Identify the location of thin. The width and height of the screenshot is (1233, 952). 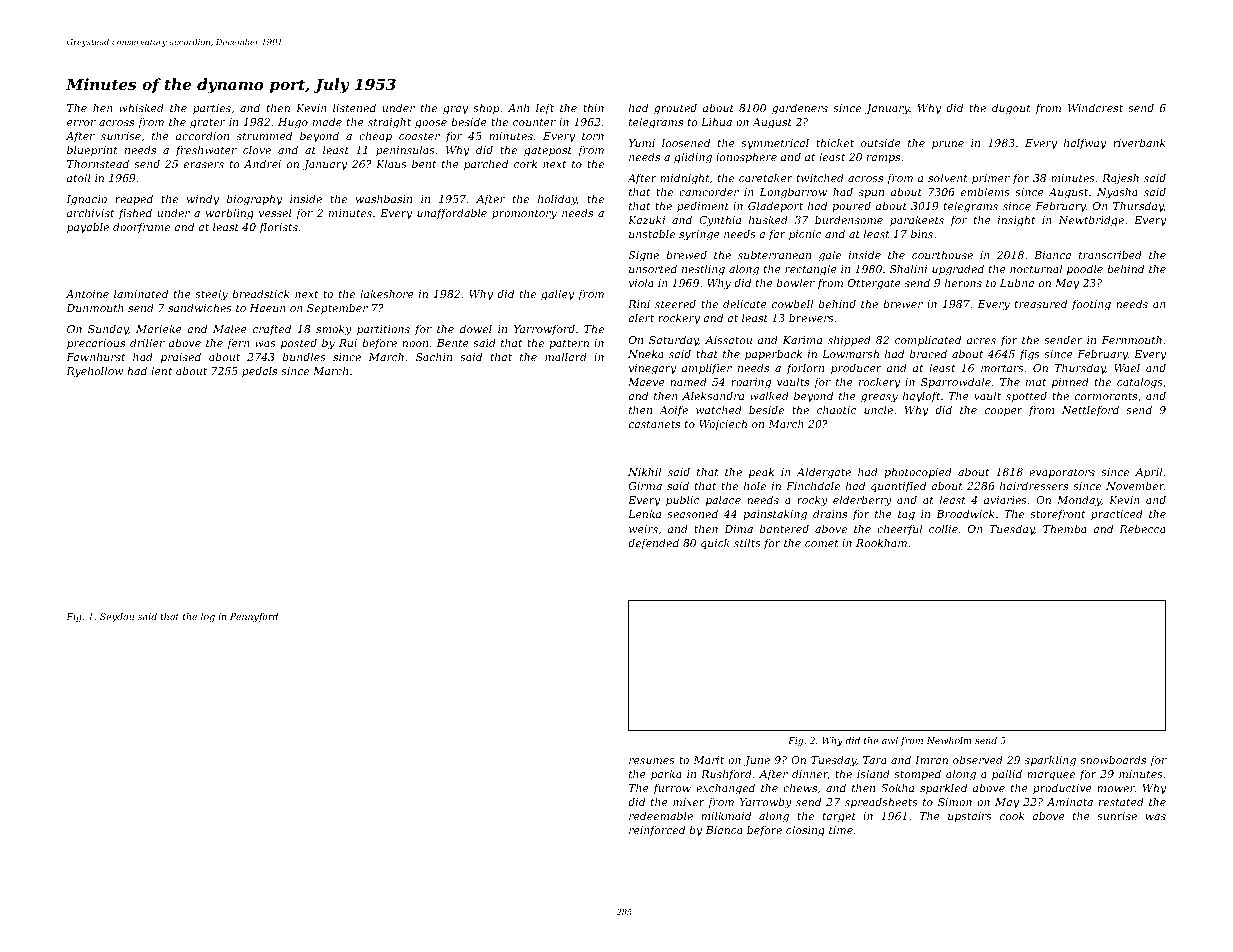
(593, 107).
